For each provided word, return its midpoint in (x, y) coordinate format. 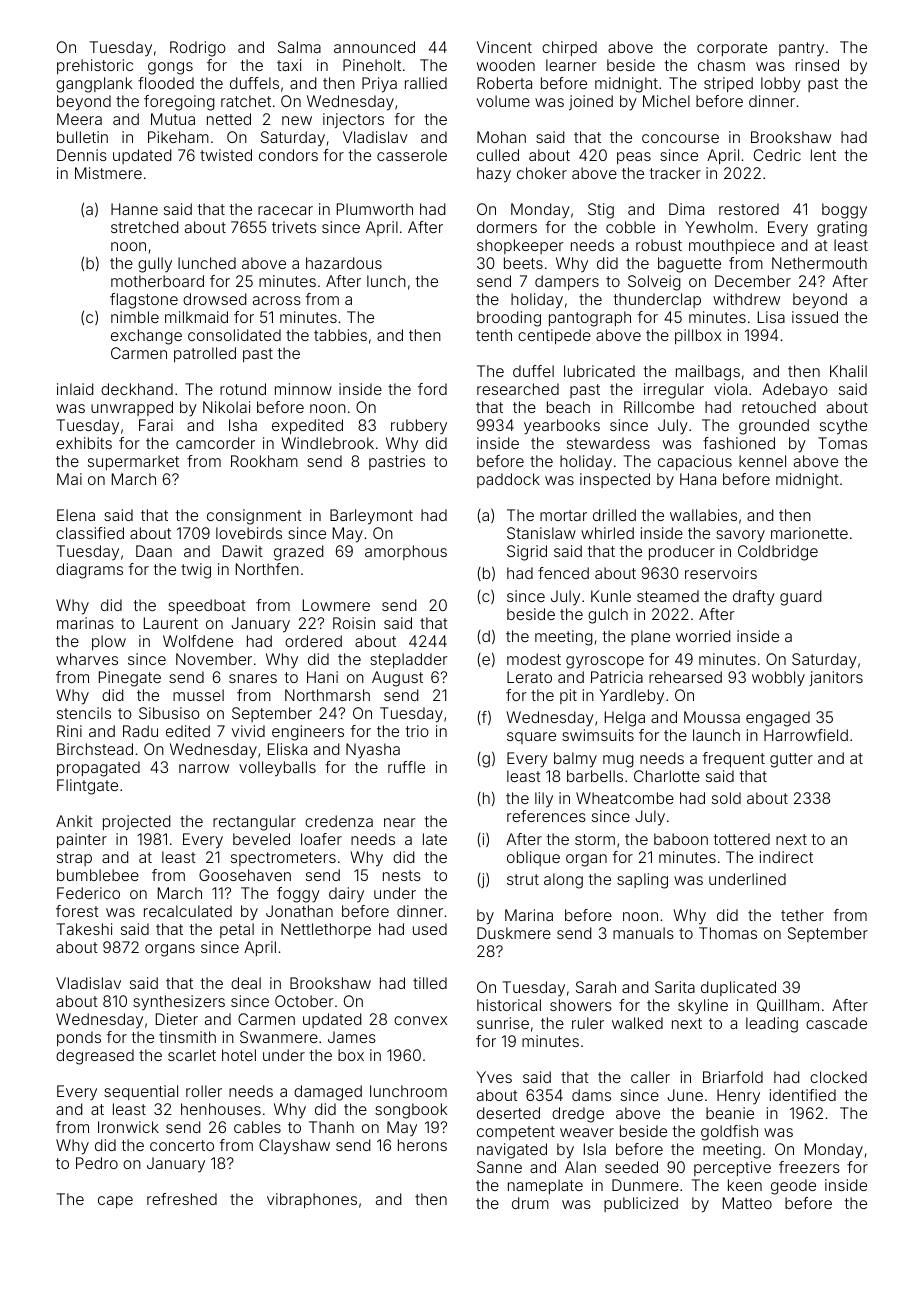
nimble (135, 317)
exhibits (84, 443)
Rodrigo (198, 49)
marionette (809, 533)
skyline (703, 1007)
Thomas (728, 933)
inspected (615, 480)
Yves (494, 1077)
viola (730, 389)
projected (137, 822)
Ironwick (128, 1127)
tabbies (340, 335)
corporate (732, 49)
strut (523, 879)
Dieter (177, 1019)
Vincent (504, 47)
